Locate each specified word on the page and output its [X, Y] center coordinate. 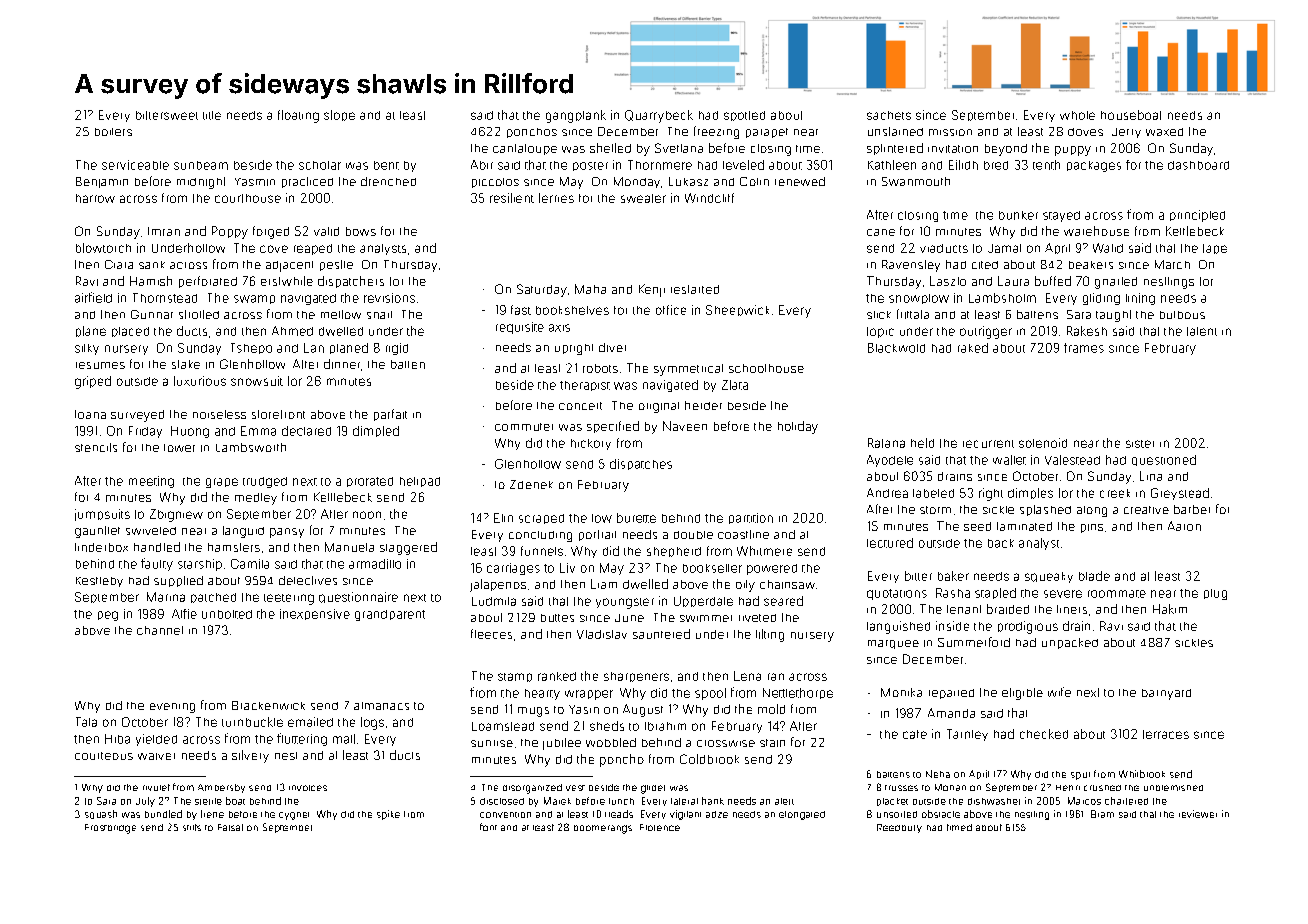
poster [590, 166]
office [671, 310]
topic [880, 332]
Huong [190, 432]
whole [1077, 115]
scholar [320, 165]
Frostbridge [110, 829]
